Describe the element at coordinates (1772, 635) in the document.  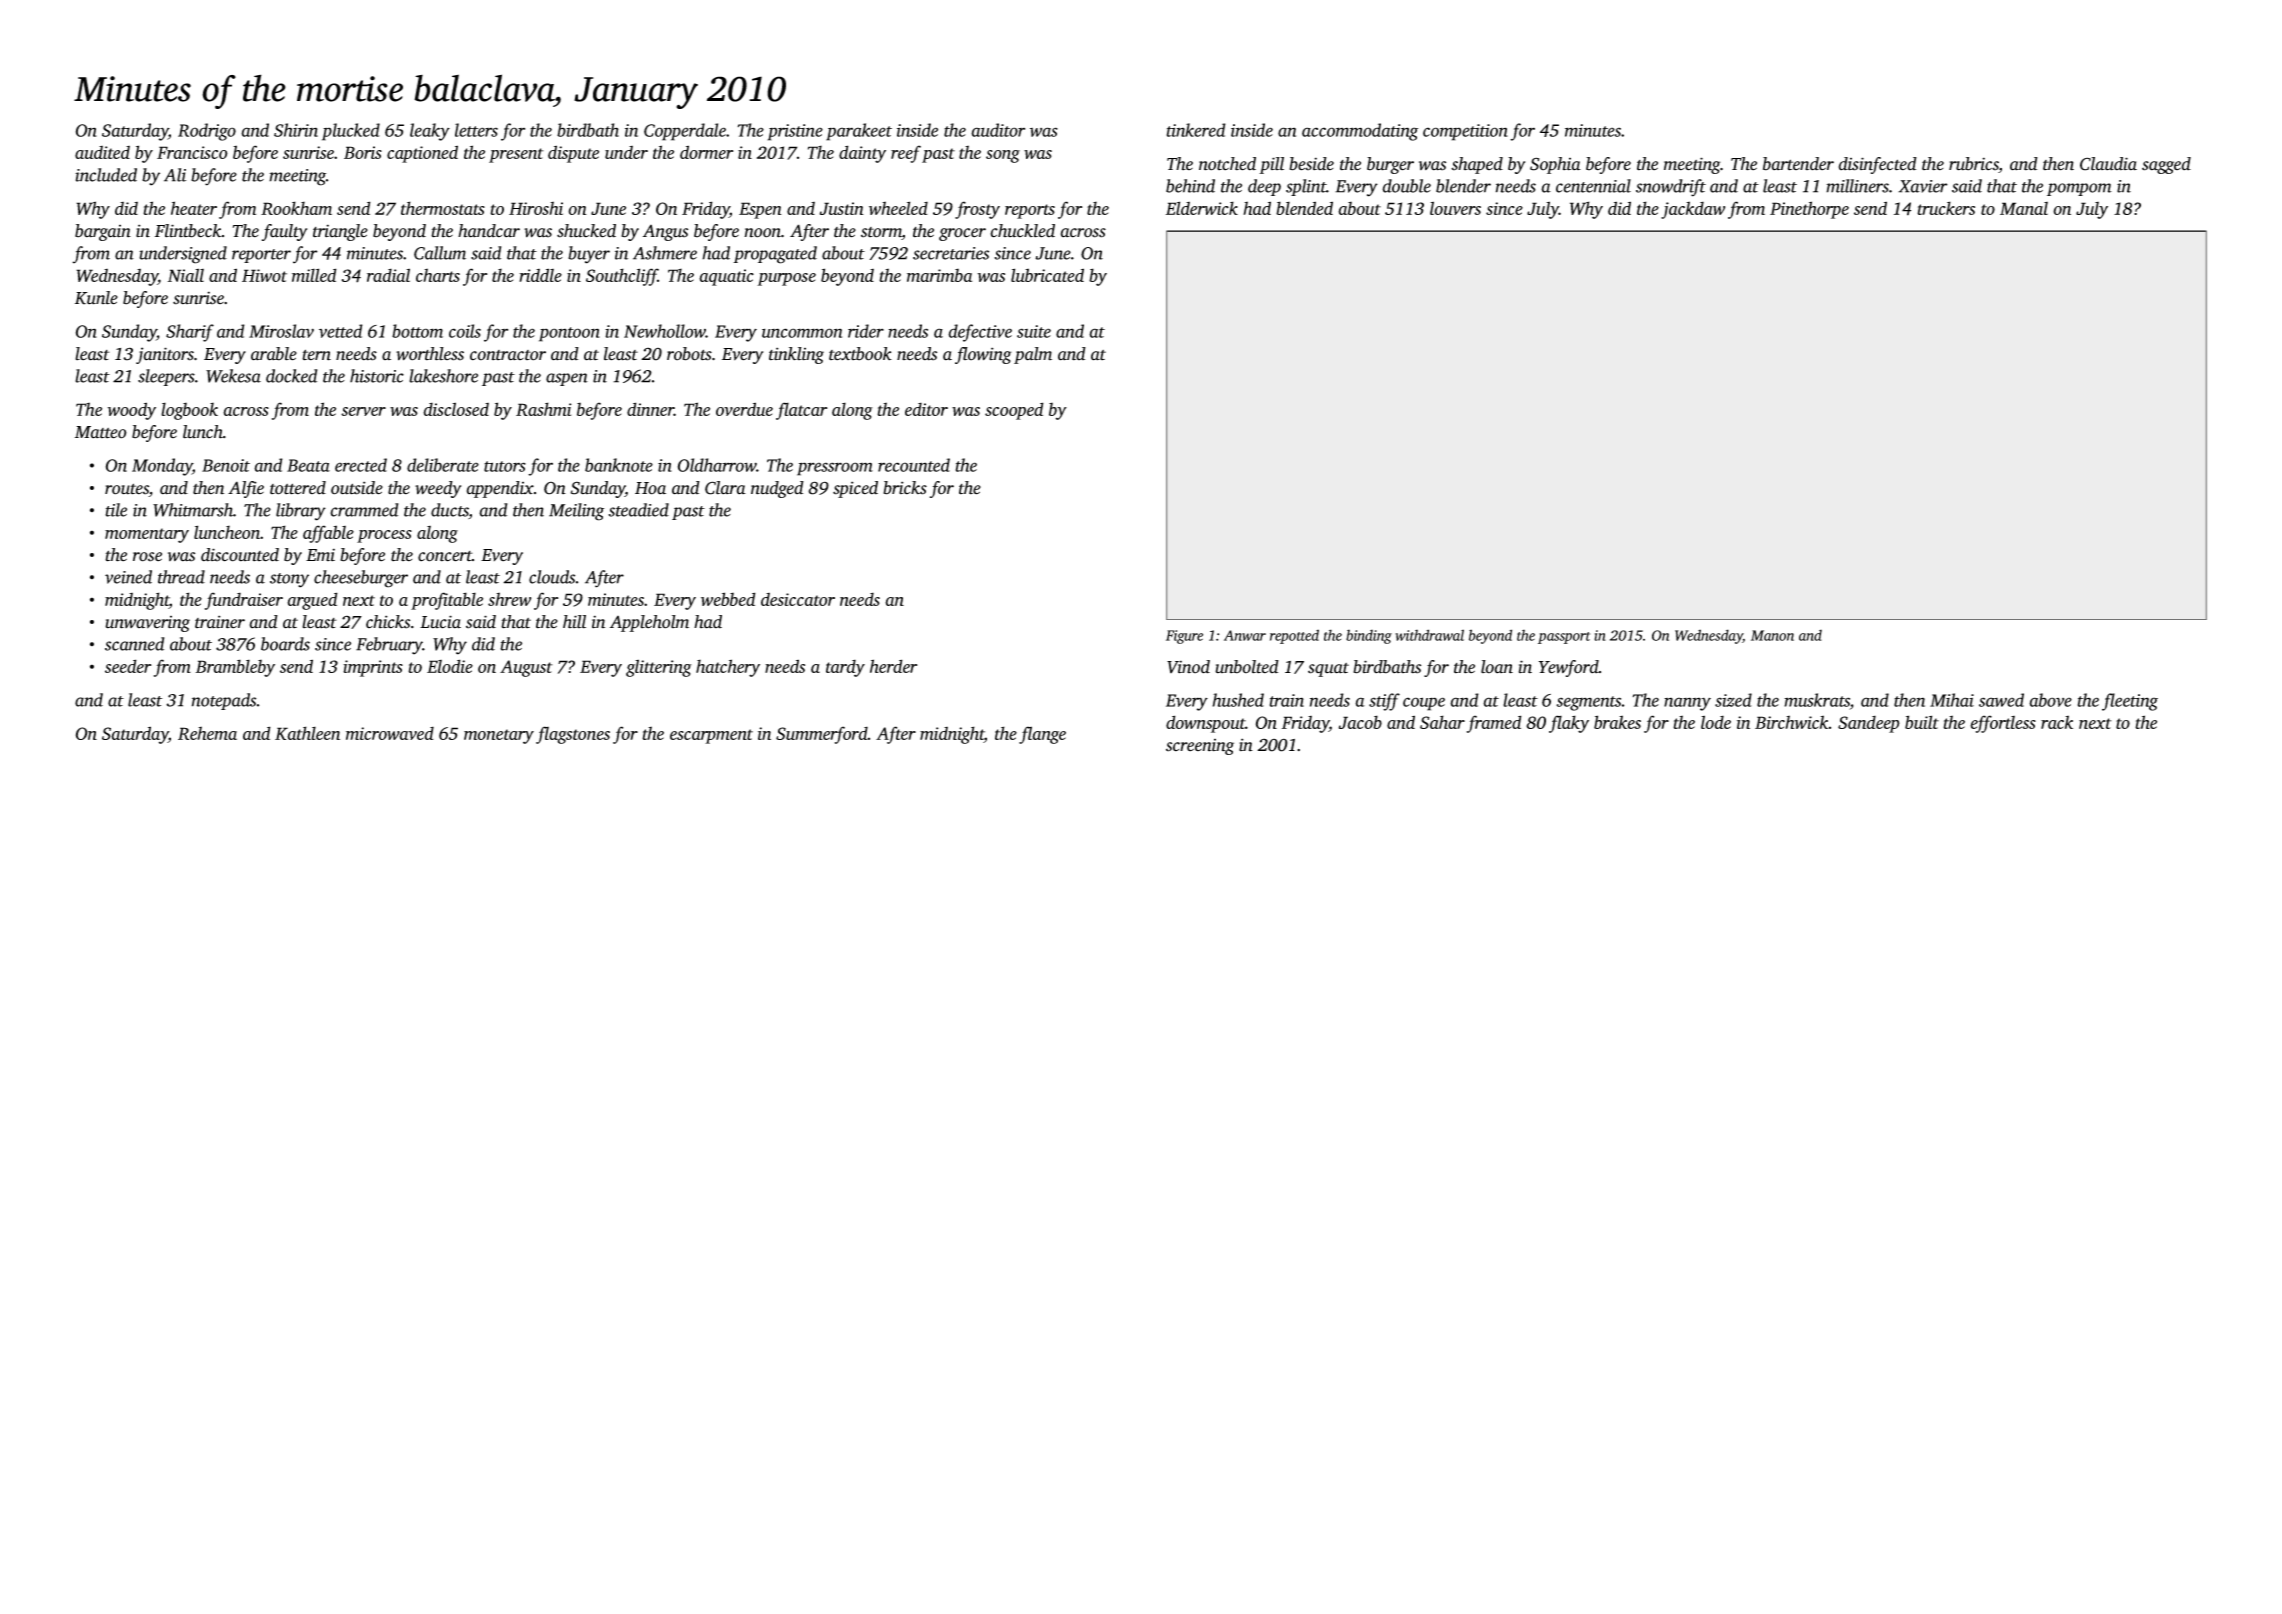
I see `Manon` at that location.
